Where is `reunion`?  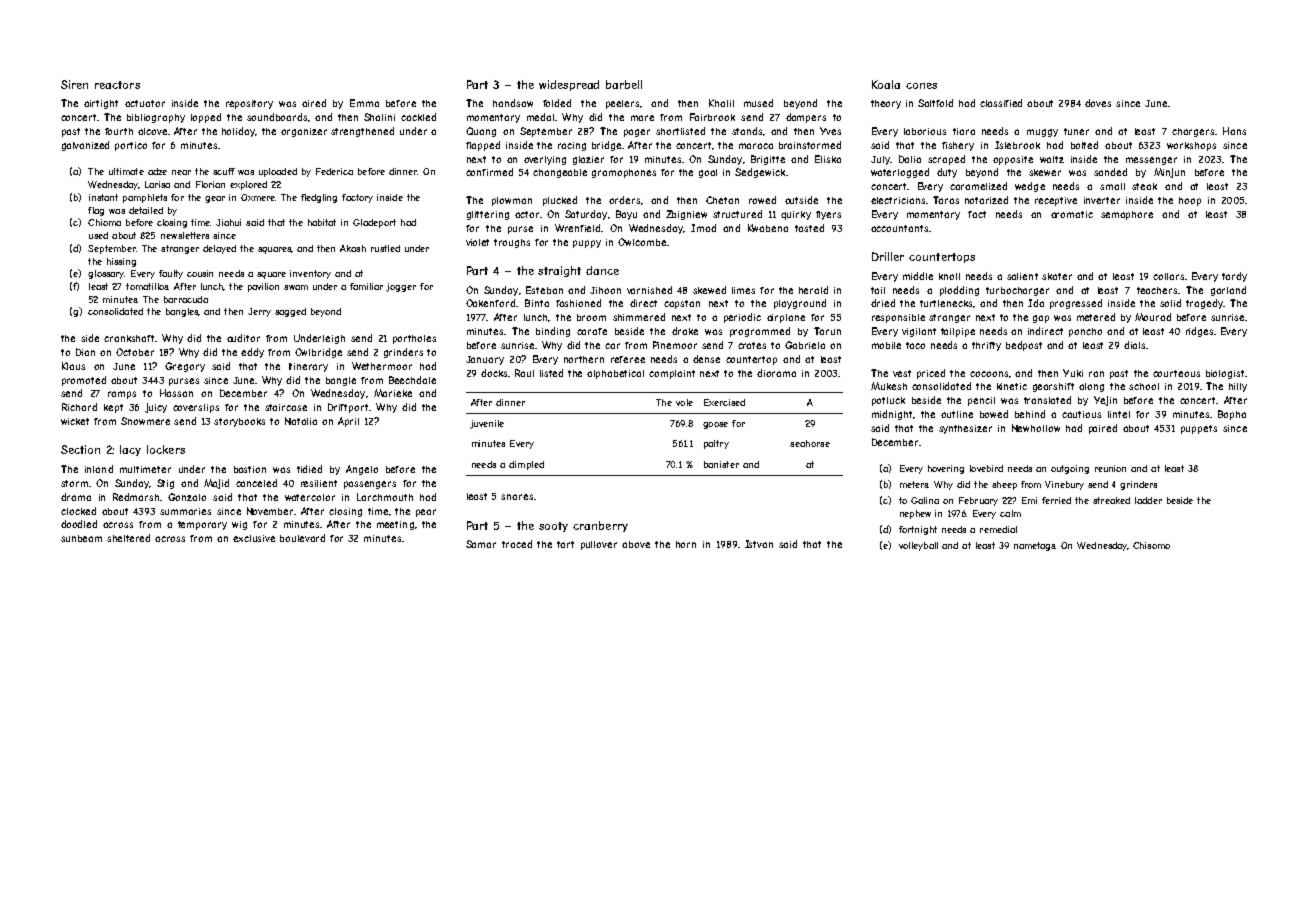 reunion is located at coordinates (1110, 468).
